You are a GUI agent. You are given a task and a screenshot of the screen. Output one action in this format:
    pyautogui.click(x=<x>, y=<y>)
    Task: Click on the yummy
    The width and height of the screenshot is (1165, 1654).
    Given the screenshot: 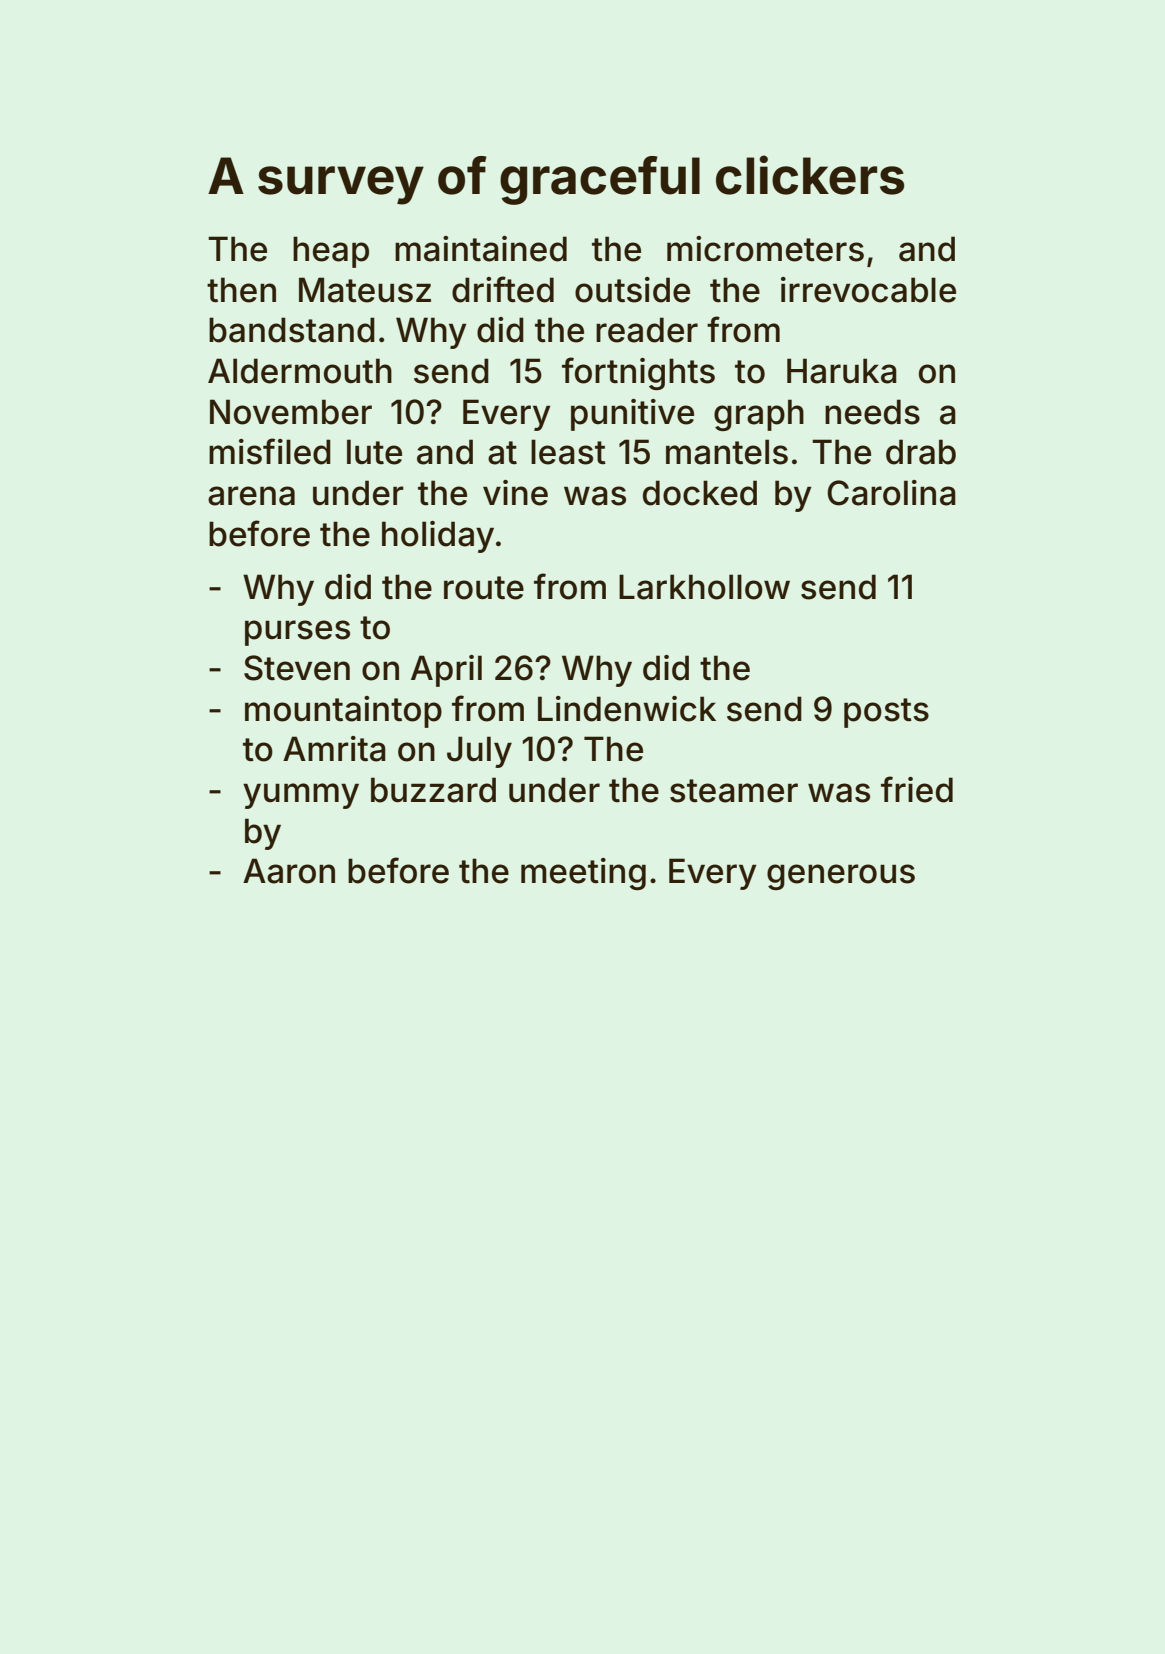 What is the action you would take?
    pyautogui.click(x=301, y=796)
